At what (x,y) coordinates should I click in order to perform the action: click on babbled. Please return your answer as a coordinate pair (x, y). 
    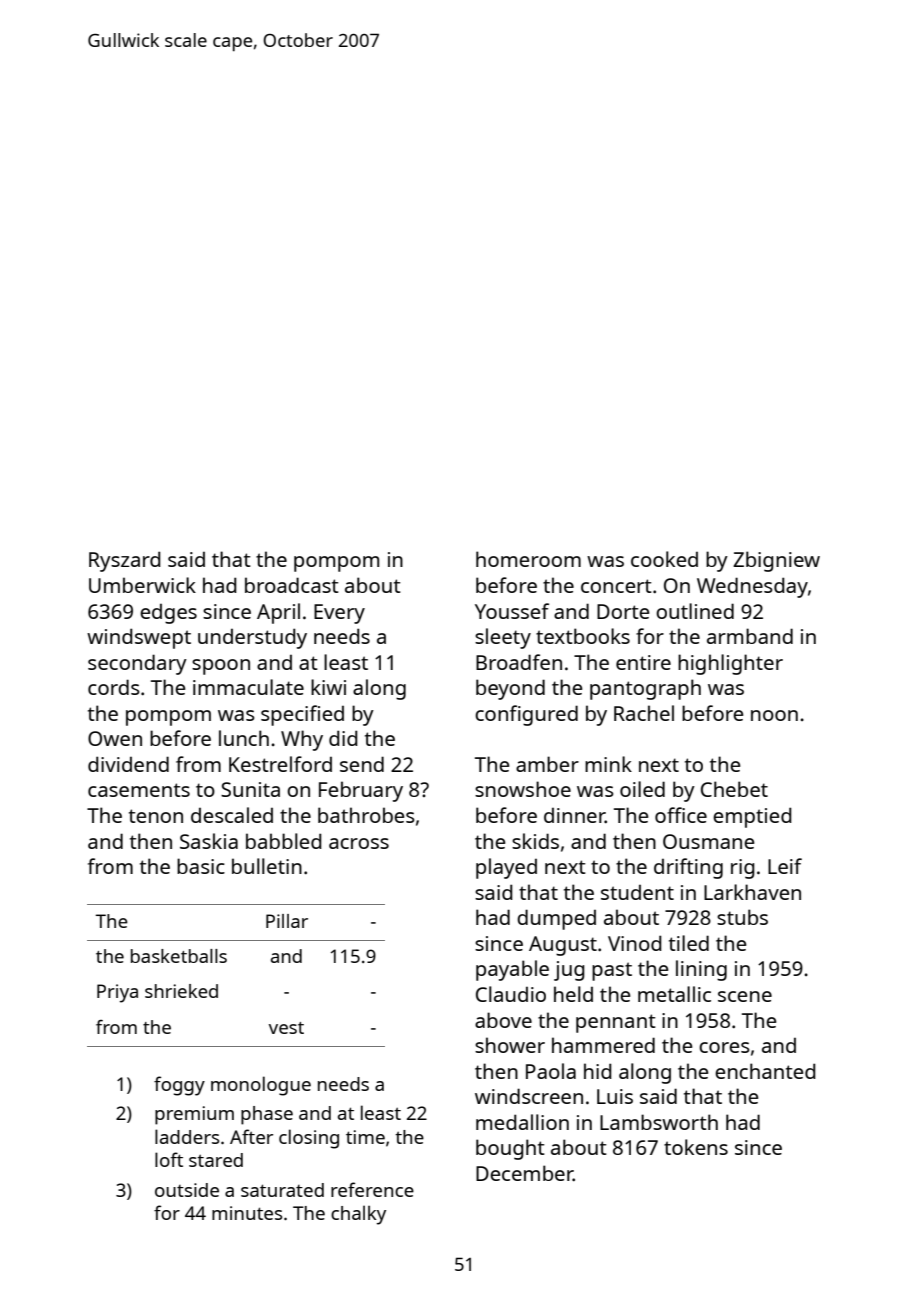
    Looking at the image, I should click on (284, 841).
